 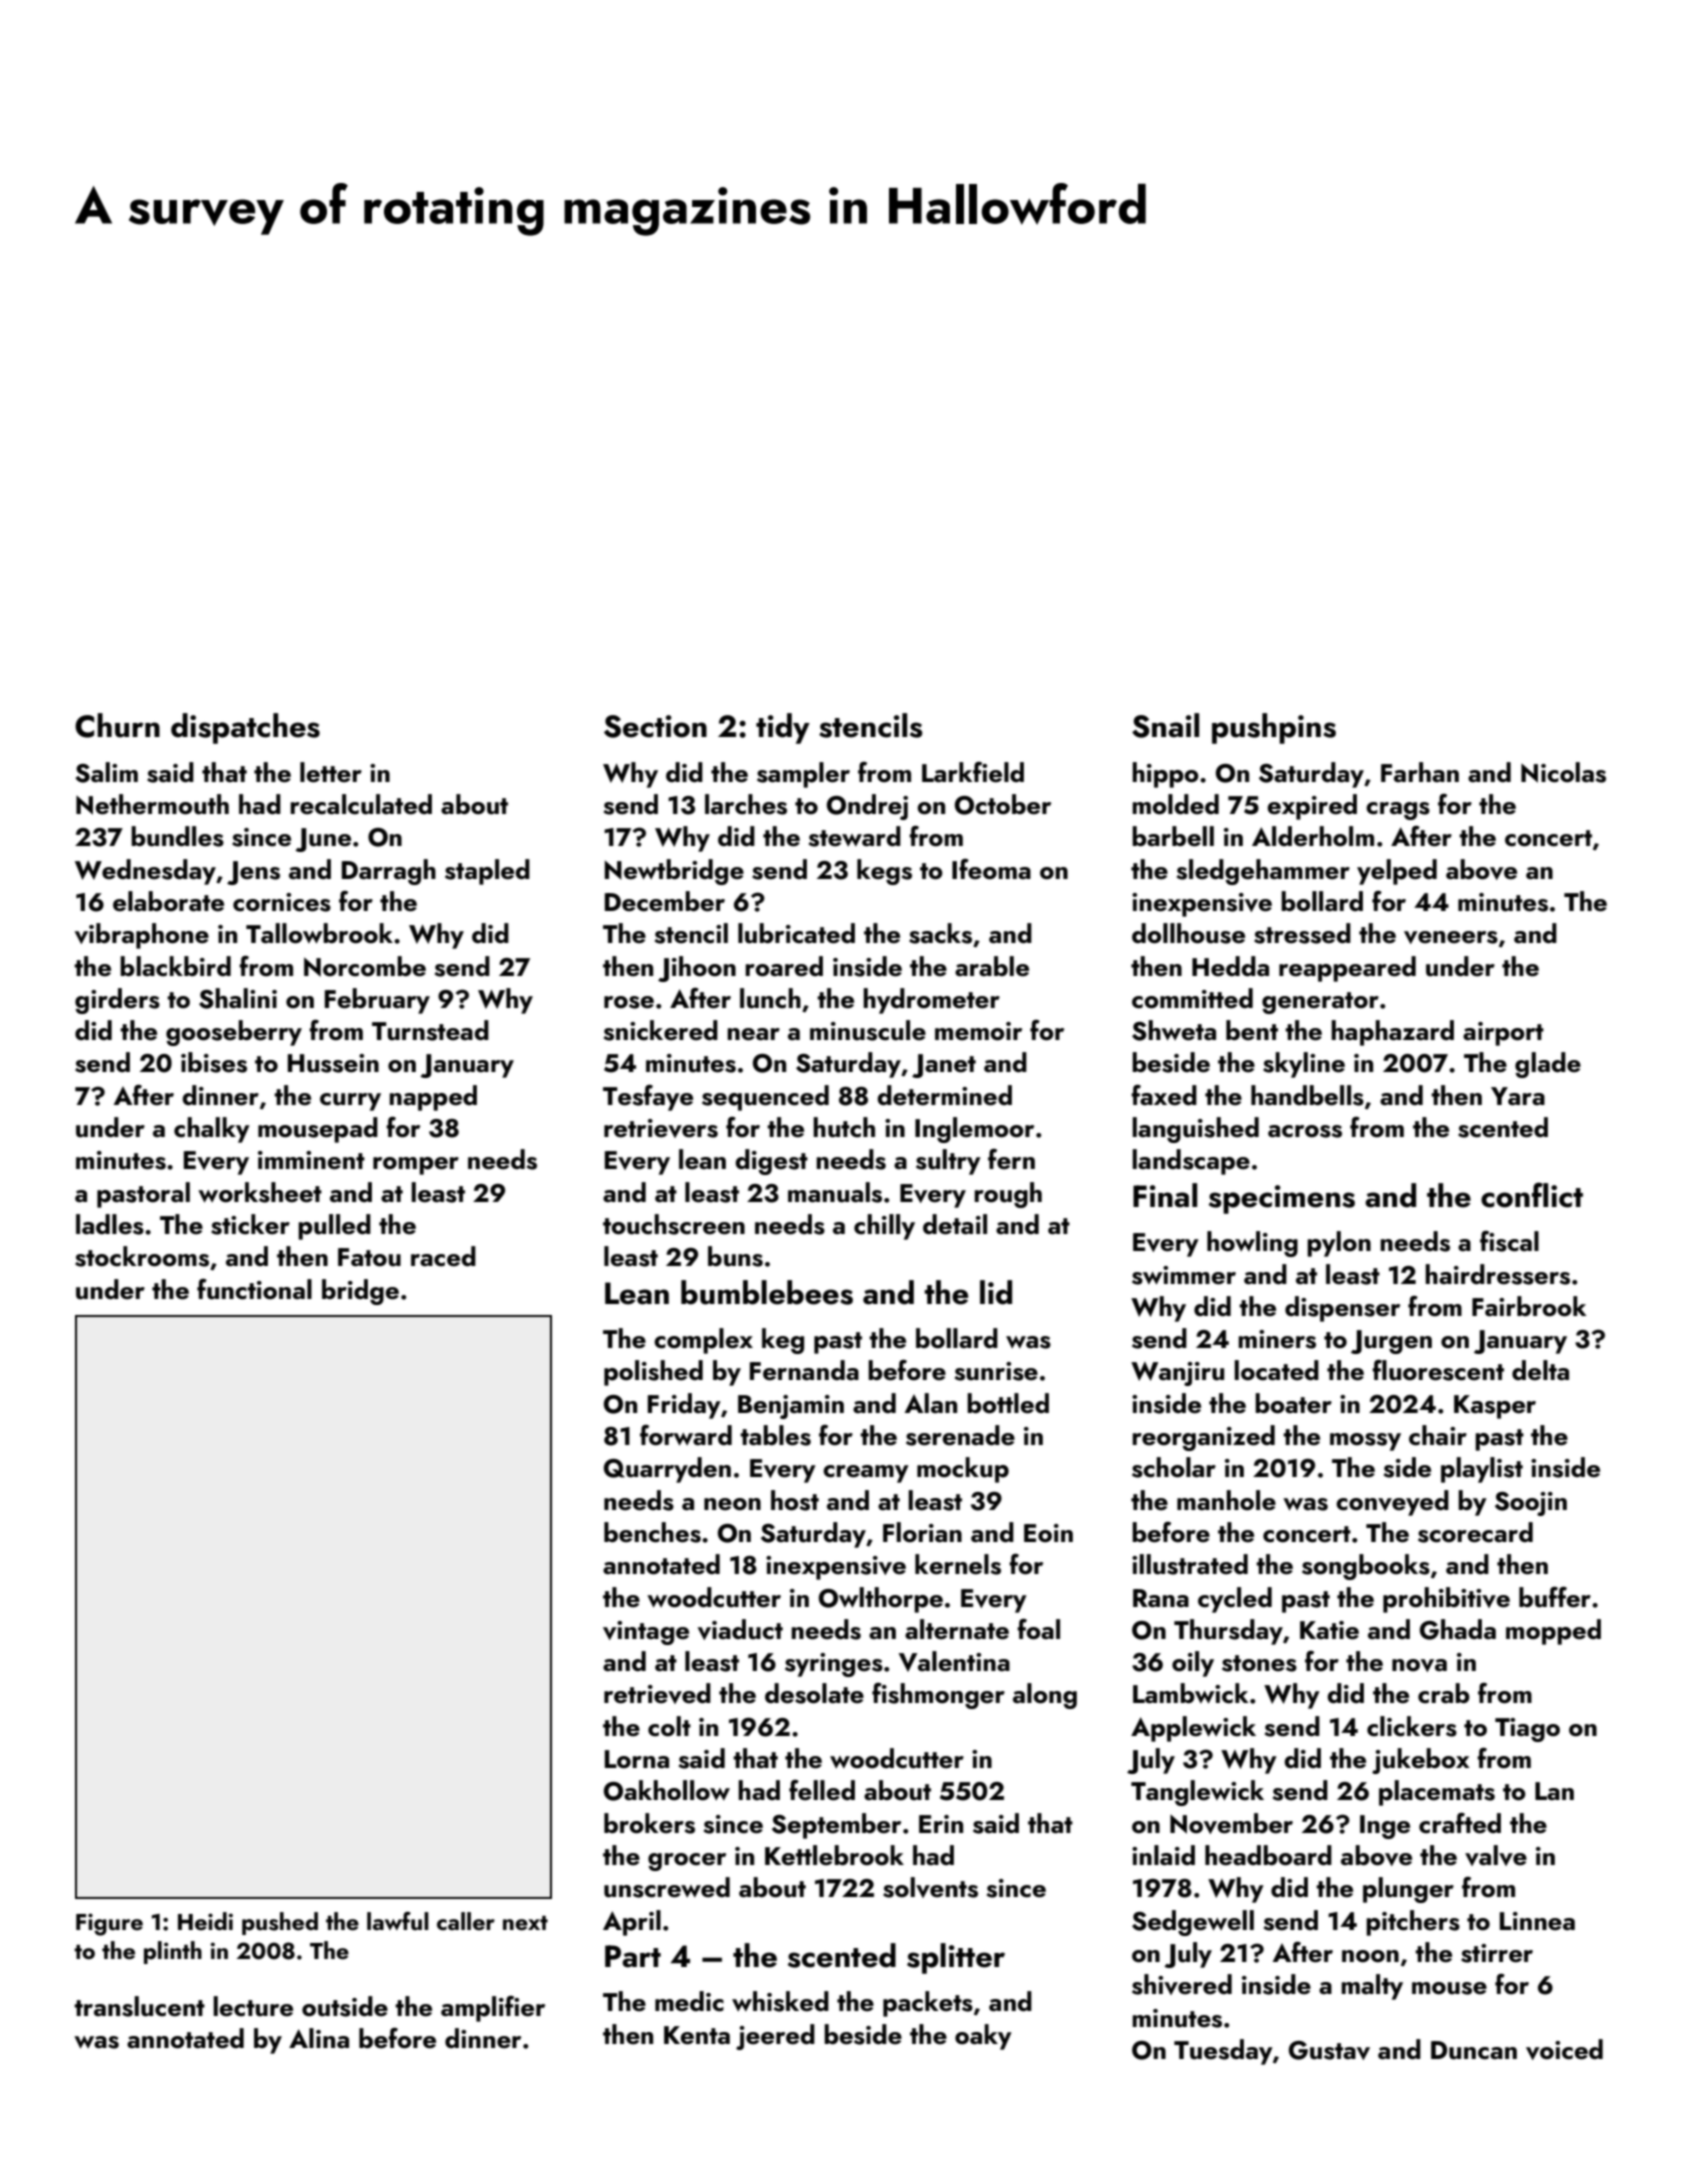 I want to click on sacks, so click(x=940, y=933).
